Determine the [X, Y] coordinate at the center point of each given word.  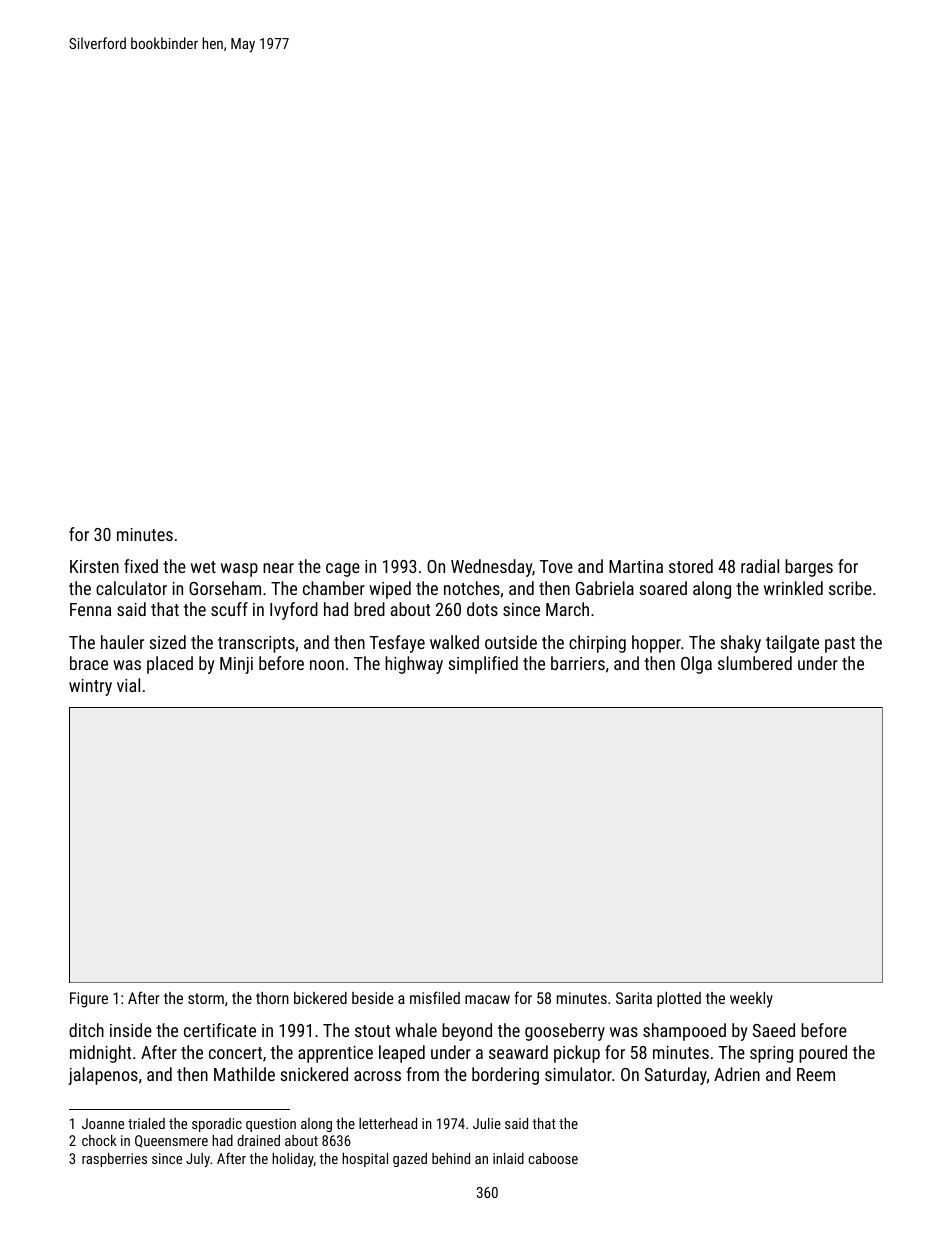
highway [414, 665]
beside [372, 998]
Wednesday [491, 568]
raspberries [114, 1159]
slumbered [755, 663]
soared [663, 588]
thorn [272, 998]
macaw [487, 999]
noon [327, 665]
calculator [131, 588]
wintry [90, 687]
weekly [751, 1000]
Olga [696, 665]
